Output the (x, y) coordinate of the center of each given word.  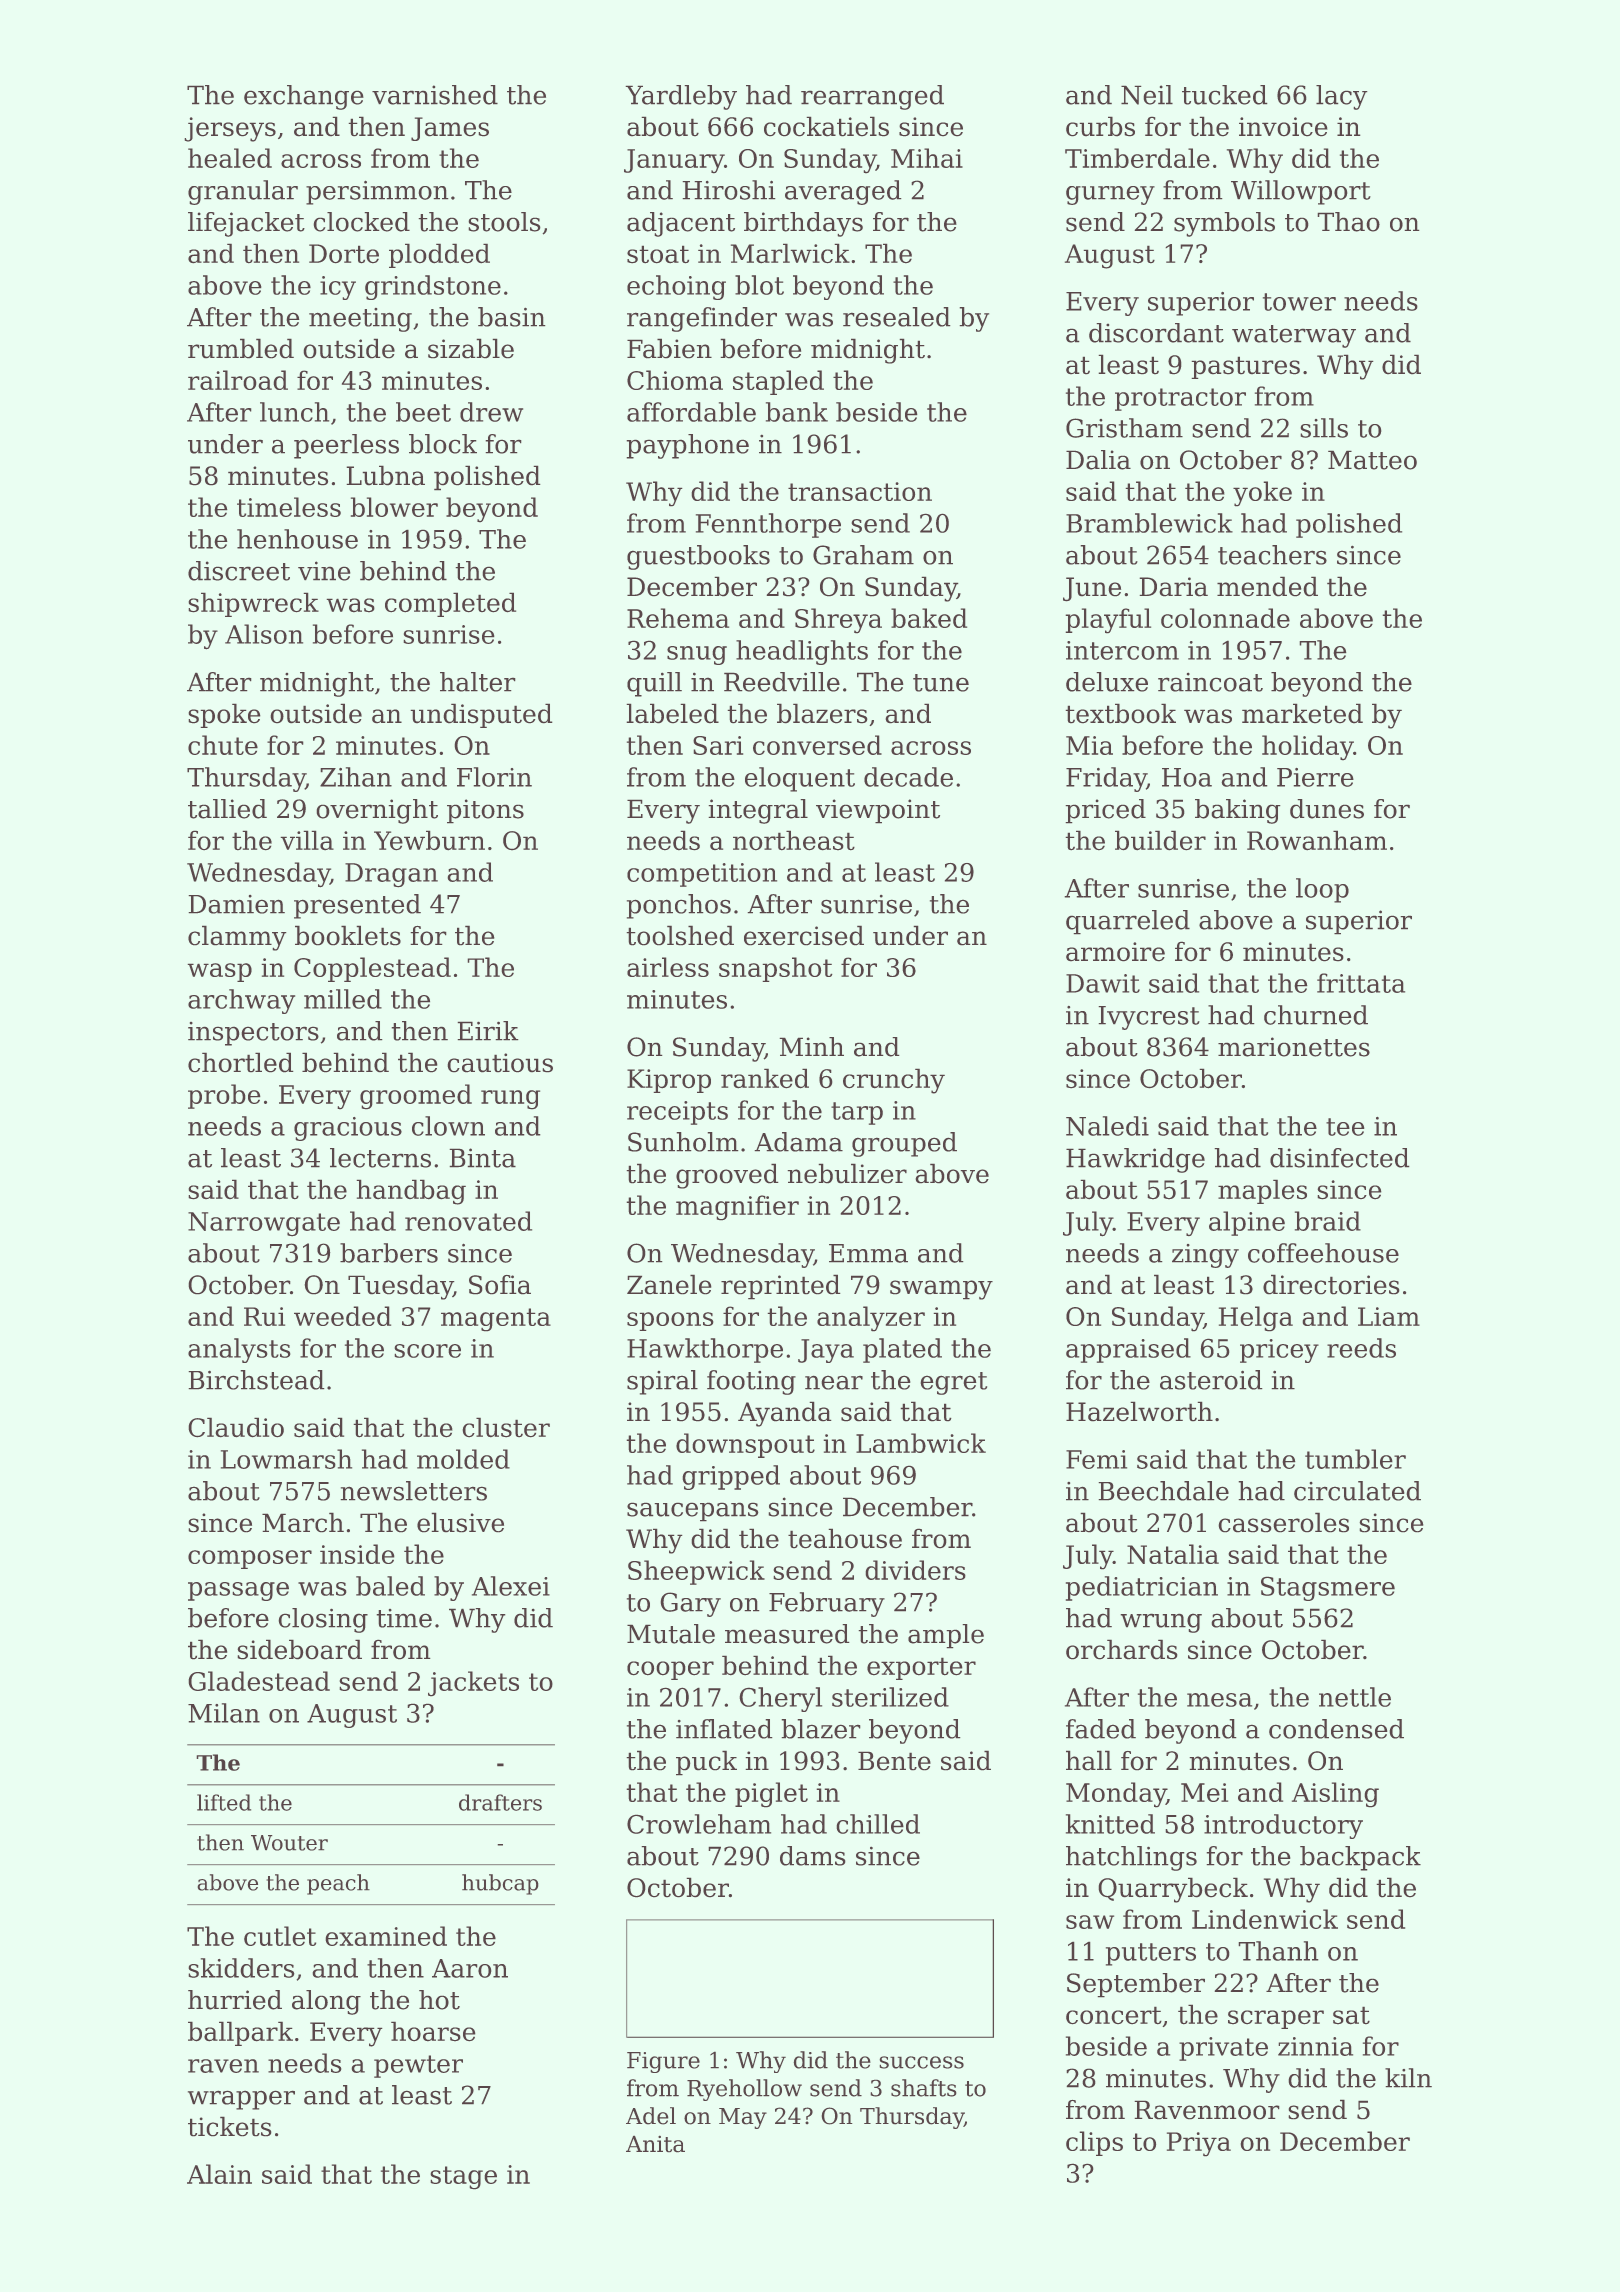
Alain (219, 2174)
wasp (219, 972)
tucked (1225, 95)
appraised (1128, 1350)
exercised (804, 935)
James (450, 129)
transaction (860, 491)
